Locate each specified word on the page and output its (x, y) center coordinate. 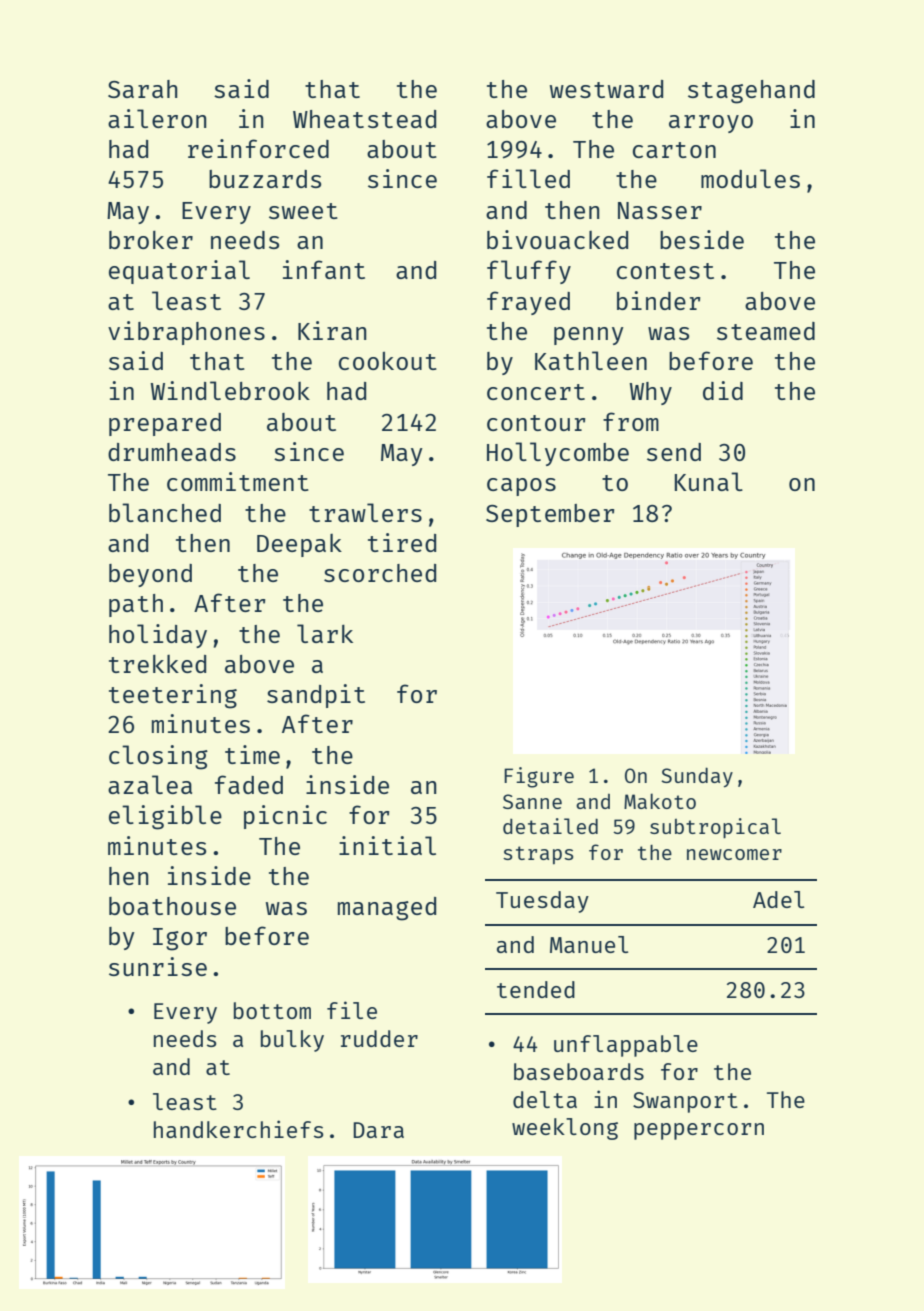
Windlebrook (230, 390)
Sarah (142, 89)
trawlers (365, 512)
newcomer (734, 854)
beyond (150, 575)
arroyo (711, 124)
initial (387, 845)
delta (545, 1099)
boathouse (172, 906)
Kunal (709, 481)
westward (606, 89)
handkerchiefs (239, 1129)
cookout (388, 360)
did (723, 390)
